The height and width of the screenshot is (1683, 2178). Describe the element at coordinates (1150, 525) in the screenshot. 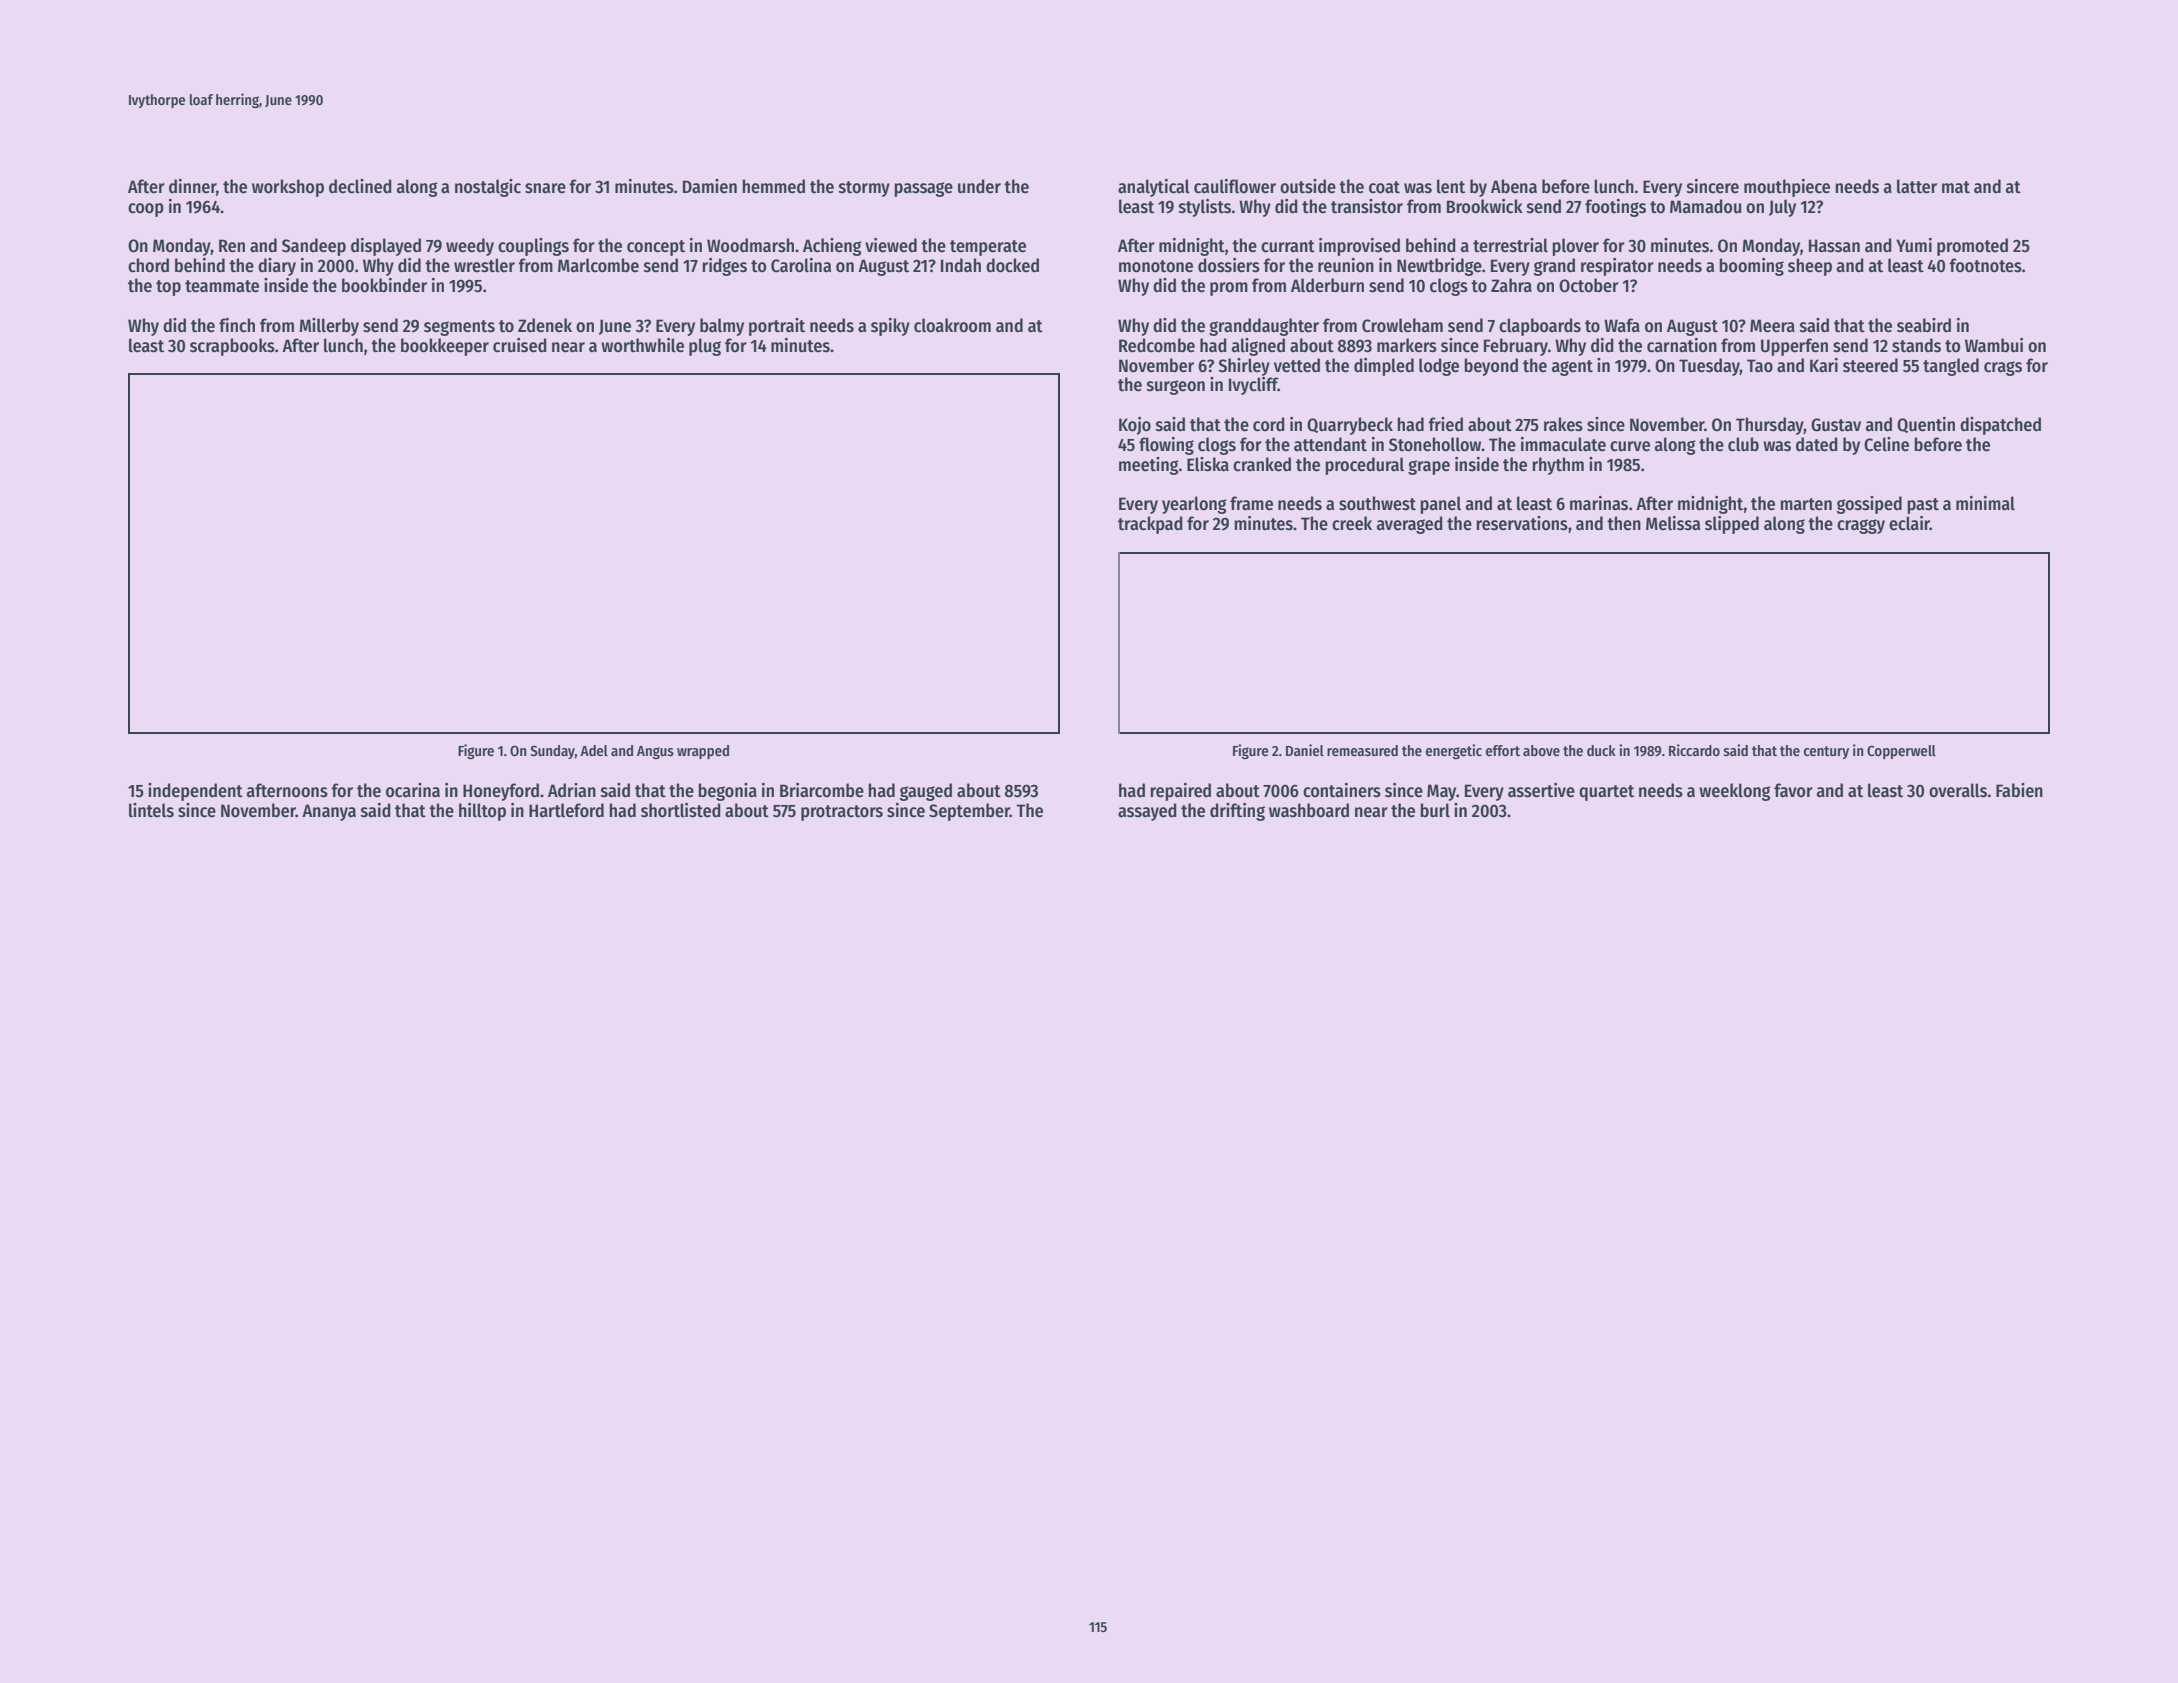

I see `trackpad` at that location.
